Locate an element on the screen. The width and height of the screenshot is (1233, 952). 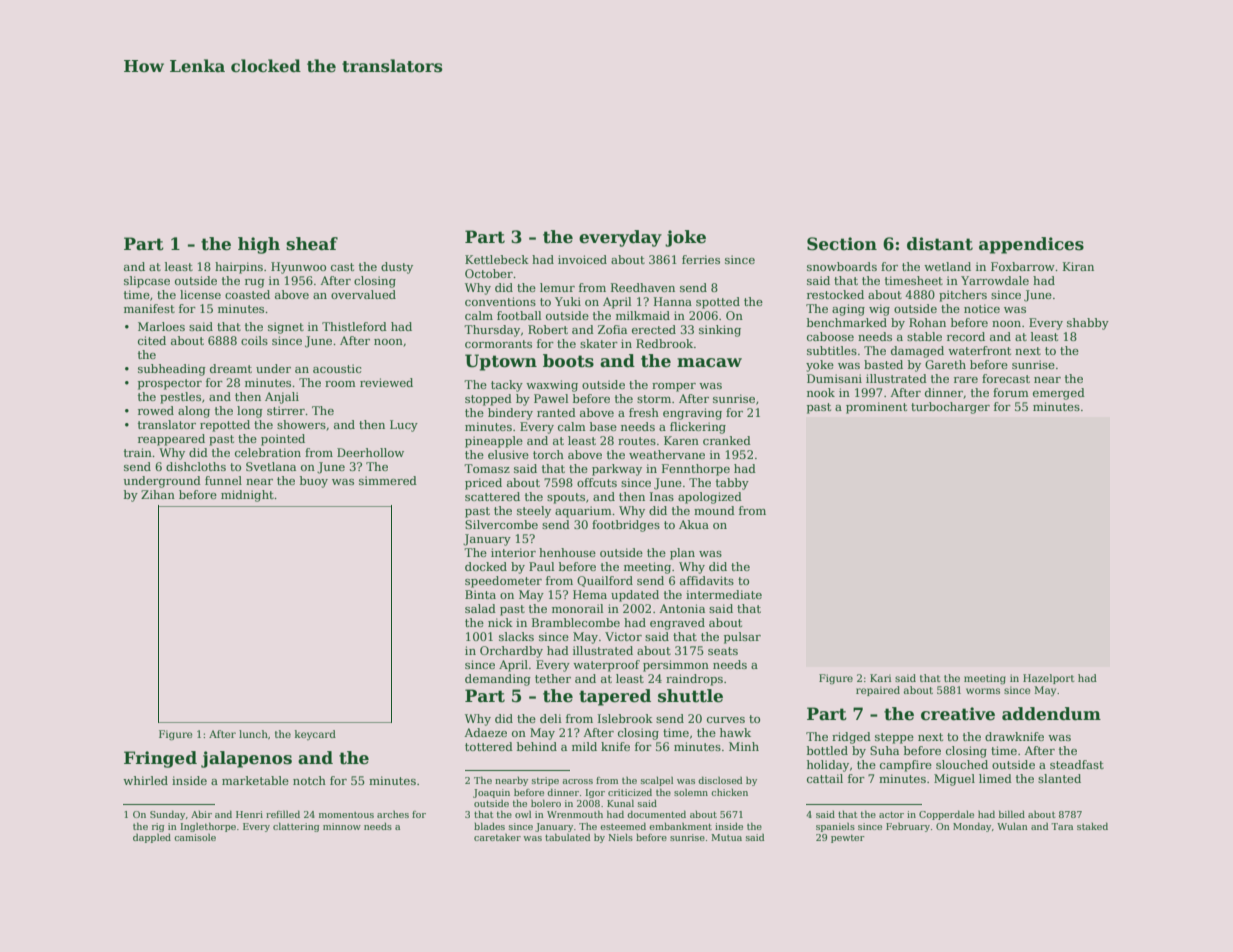
turbocharger is located at coordinates (950, 408).
